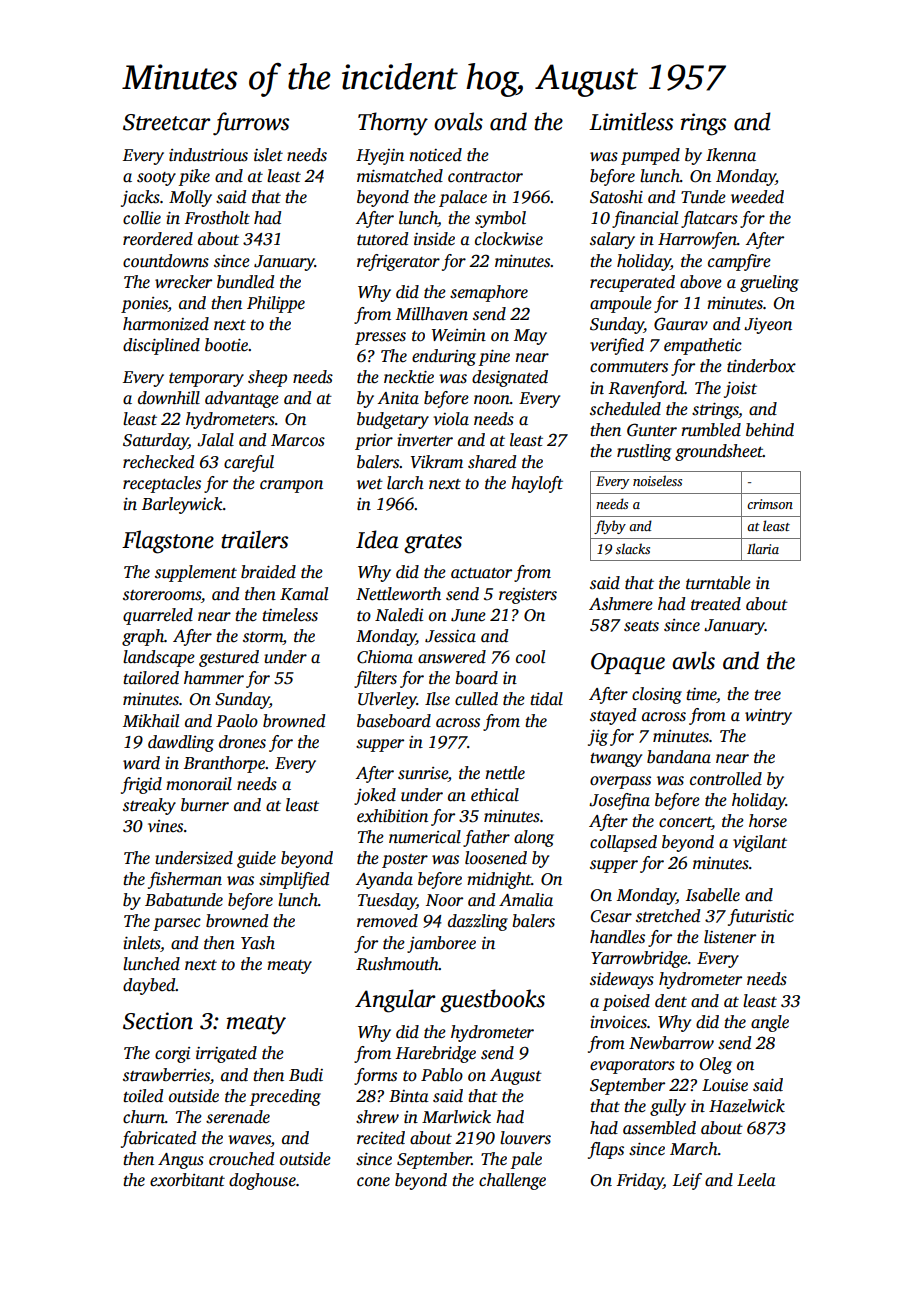 The width and height of the page is (924, 1308). I want to click on shared, so click(492, 462).
